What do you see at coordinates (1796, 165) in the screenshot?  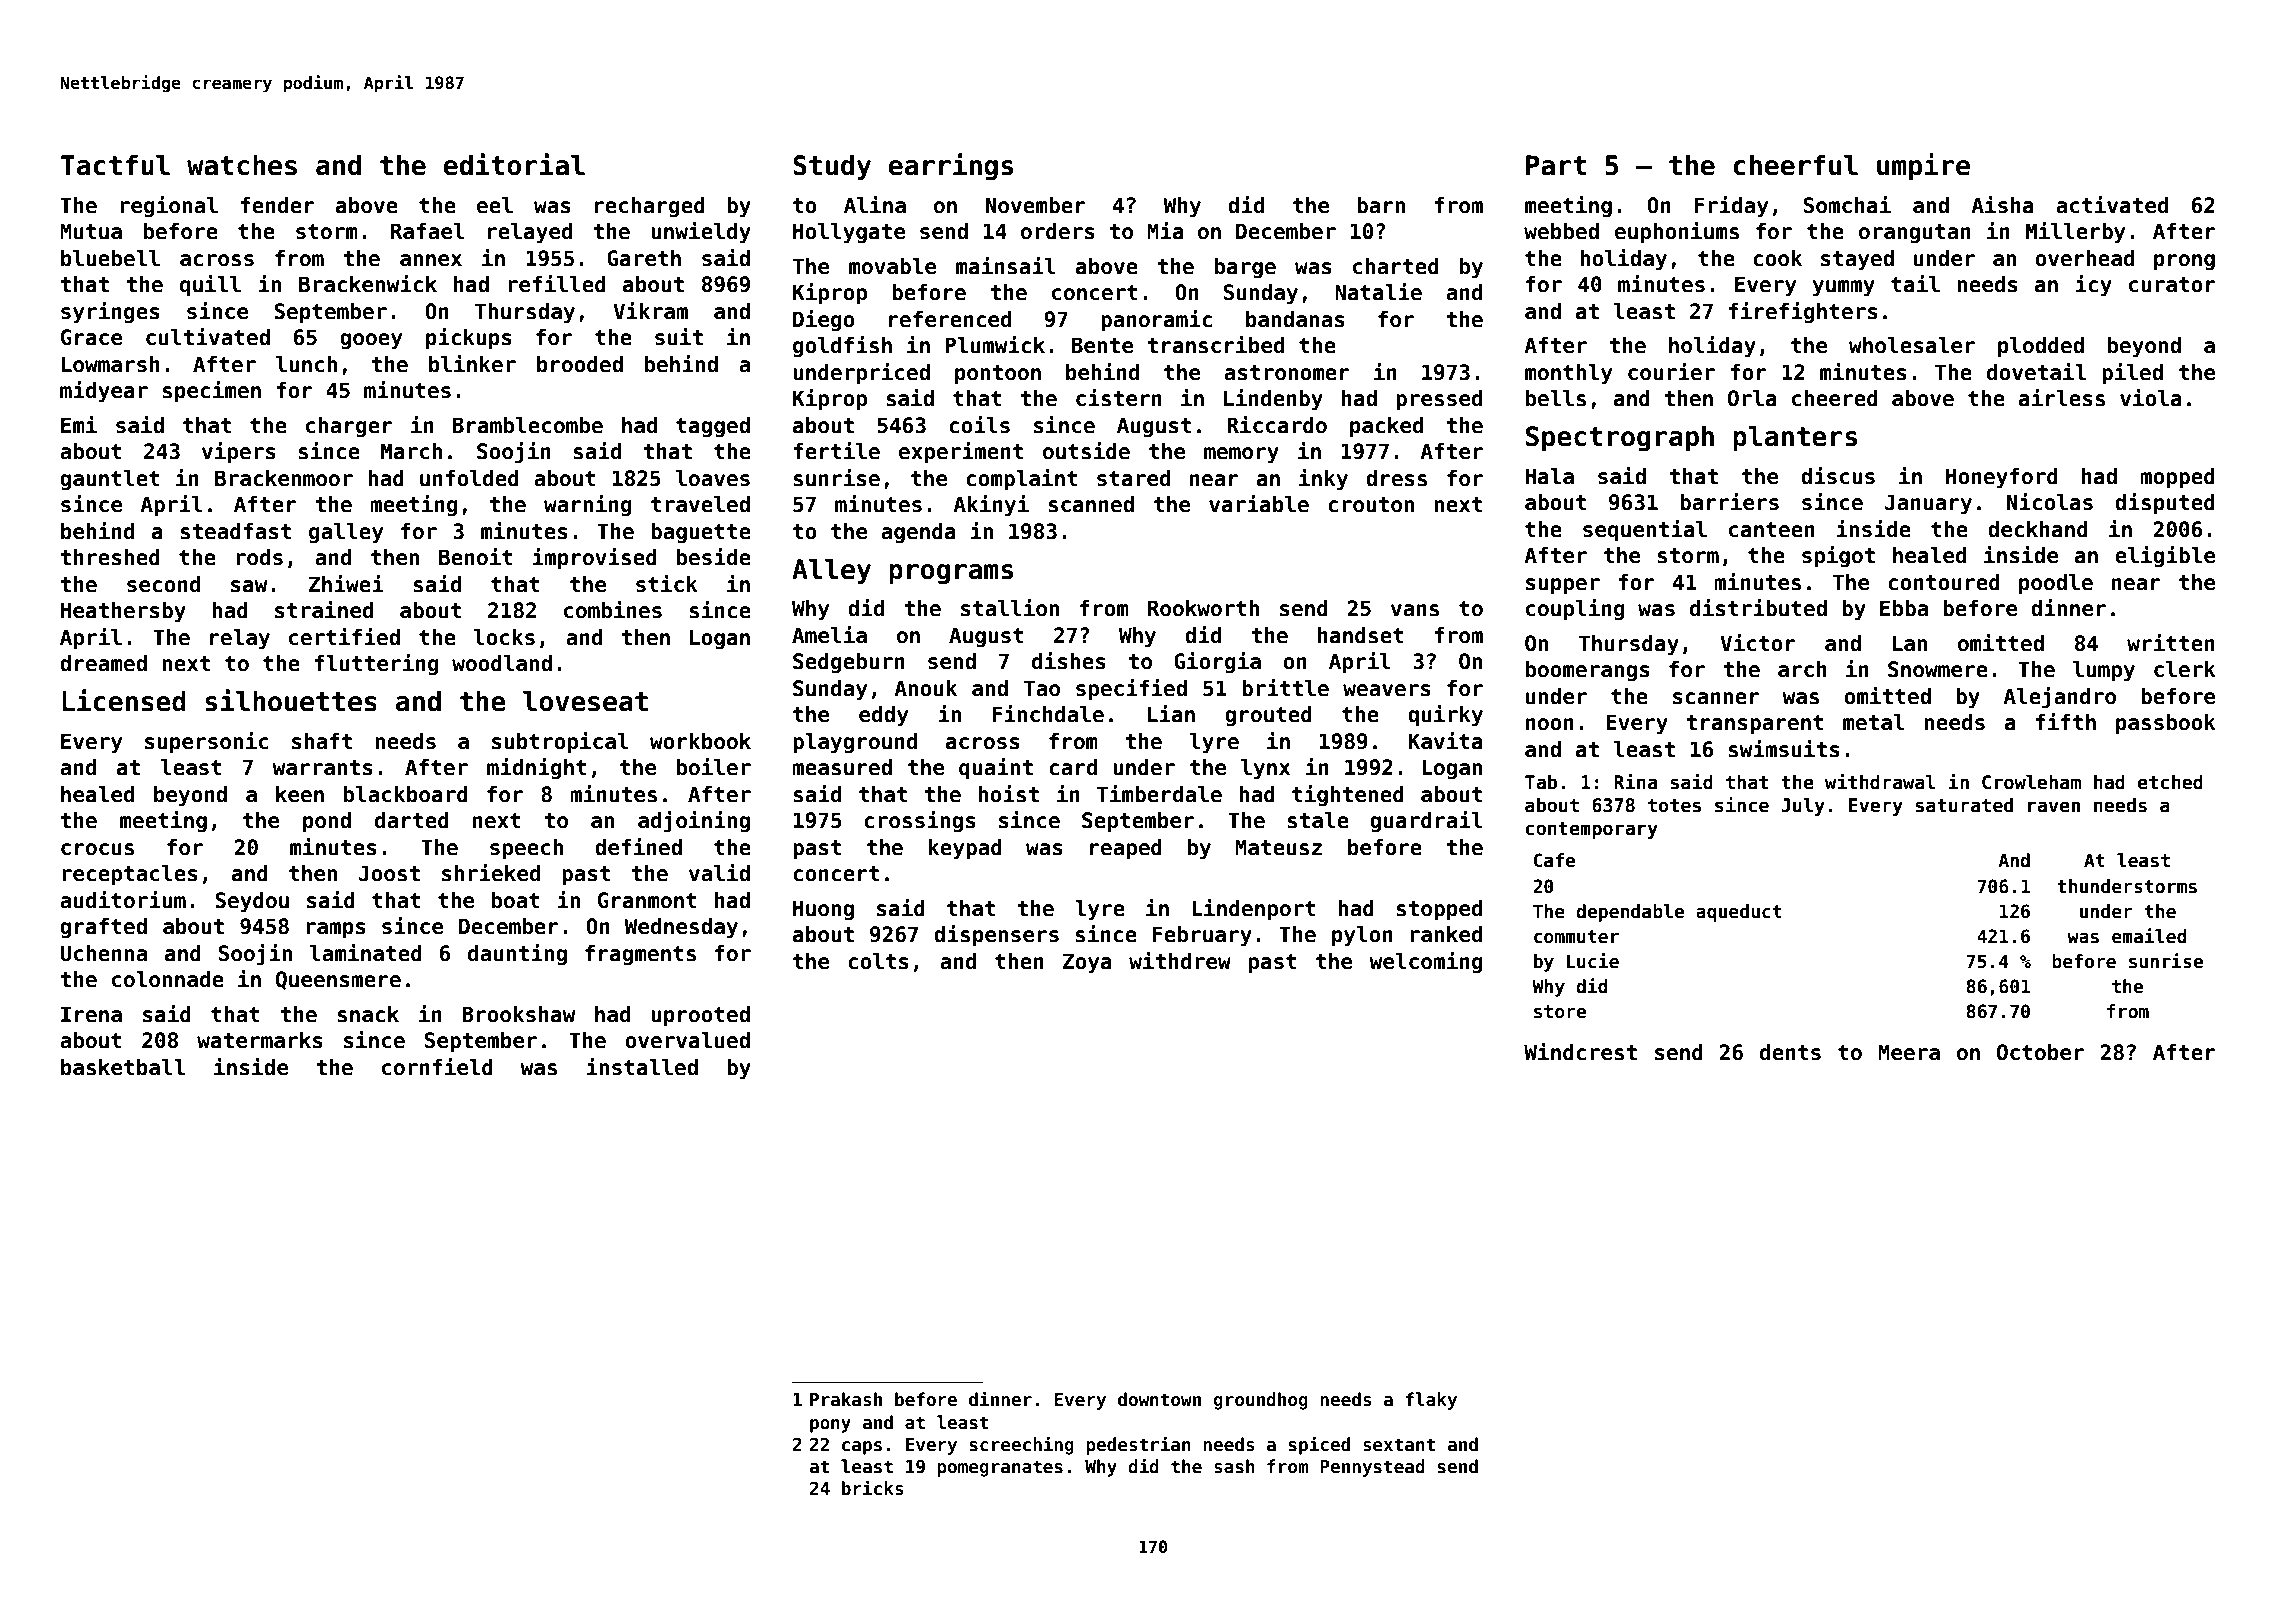 I see `cheerful` at bounding box center [1796, 165].
